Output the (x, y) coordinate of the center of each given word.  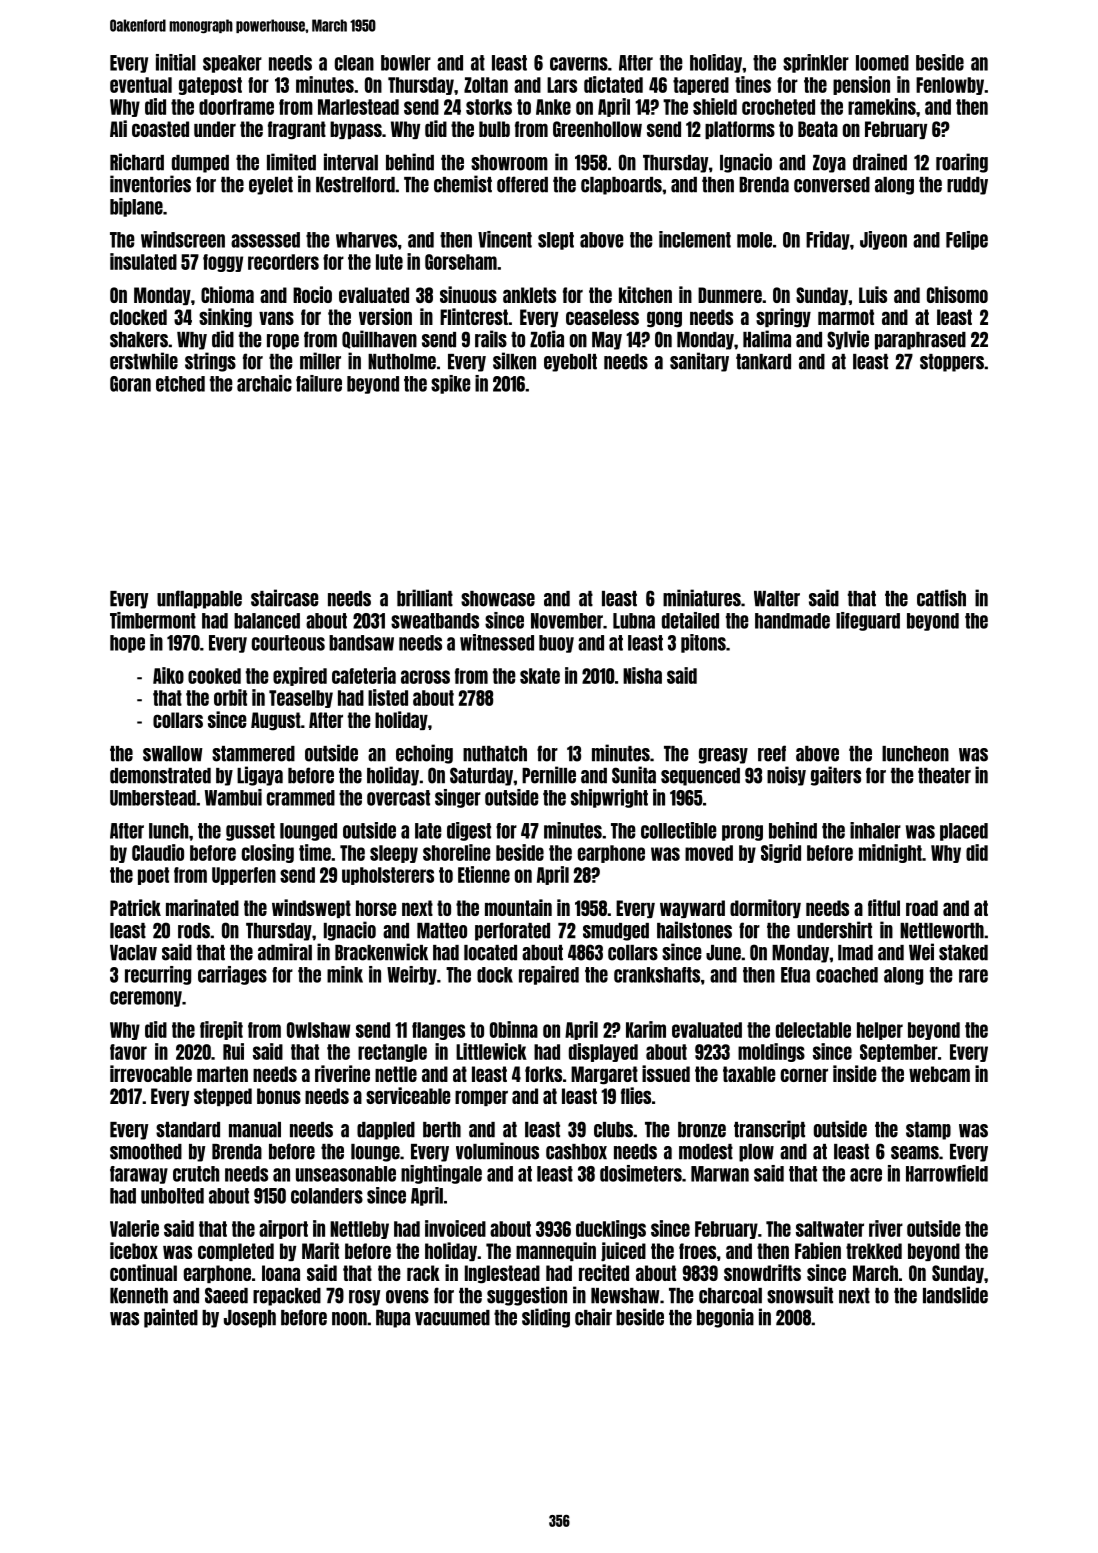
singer (458, 798)
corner (804, 1075)
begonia (725, 1318)
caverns (579, 64)
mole (754, 240)
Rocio (312, 294)
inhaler (875, 830)
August (276, 721)
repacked (287, 1297)
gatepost (210, 86)
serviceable (408, 1095)
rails (491, 339)
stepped (223, 1097)
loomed (882, 63)
